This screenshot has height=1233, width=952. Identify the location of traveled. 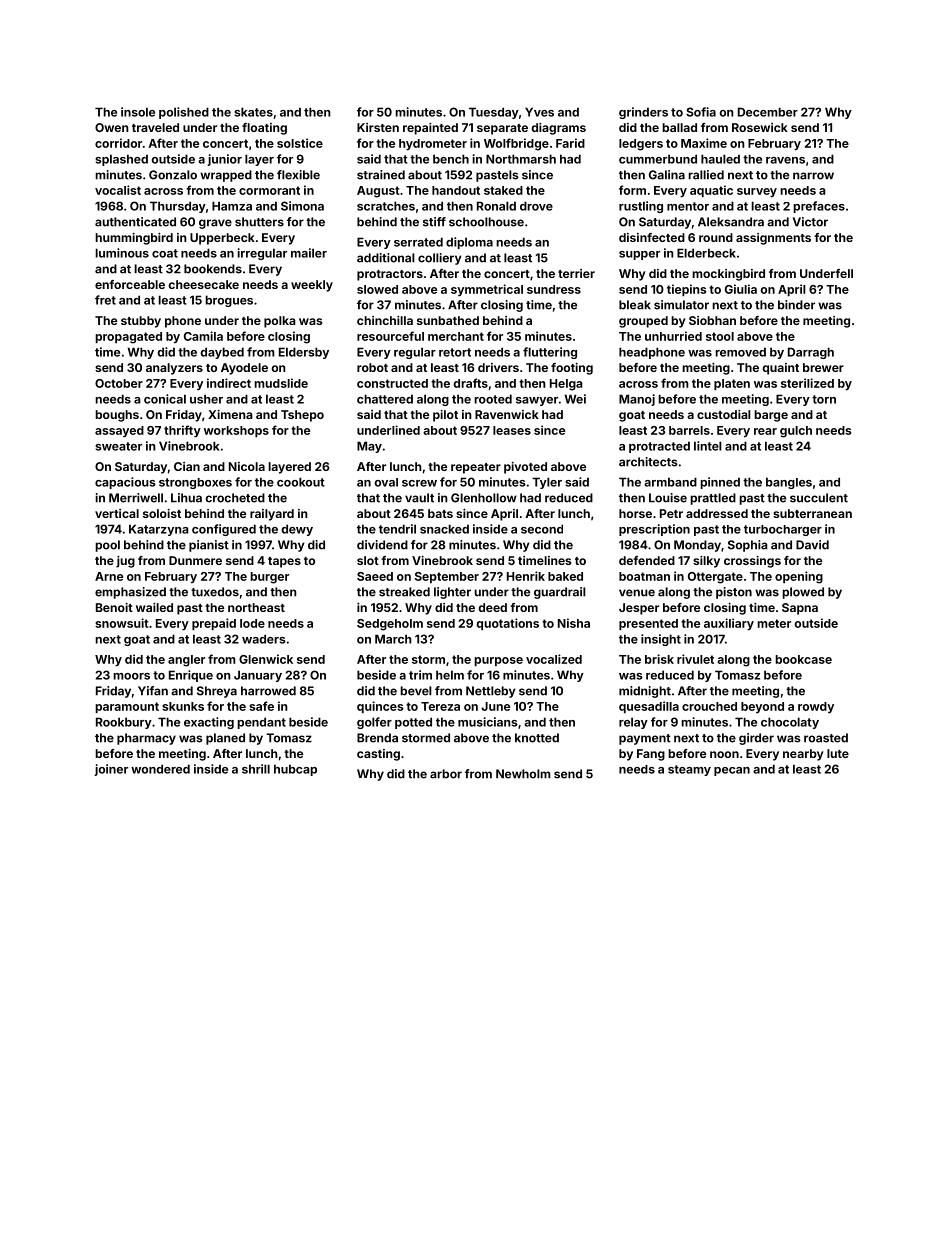
(155, 127).
